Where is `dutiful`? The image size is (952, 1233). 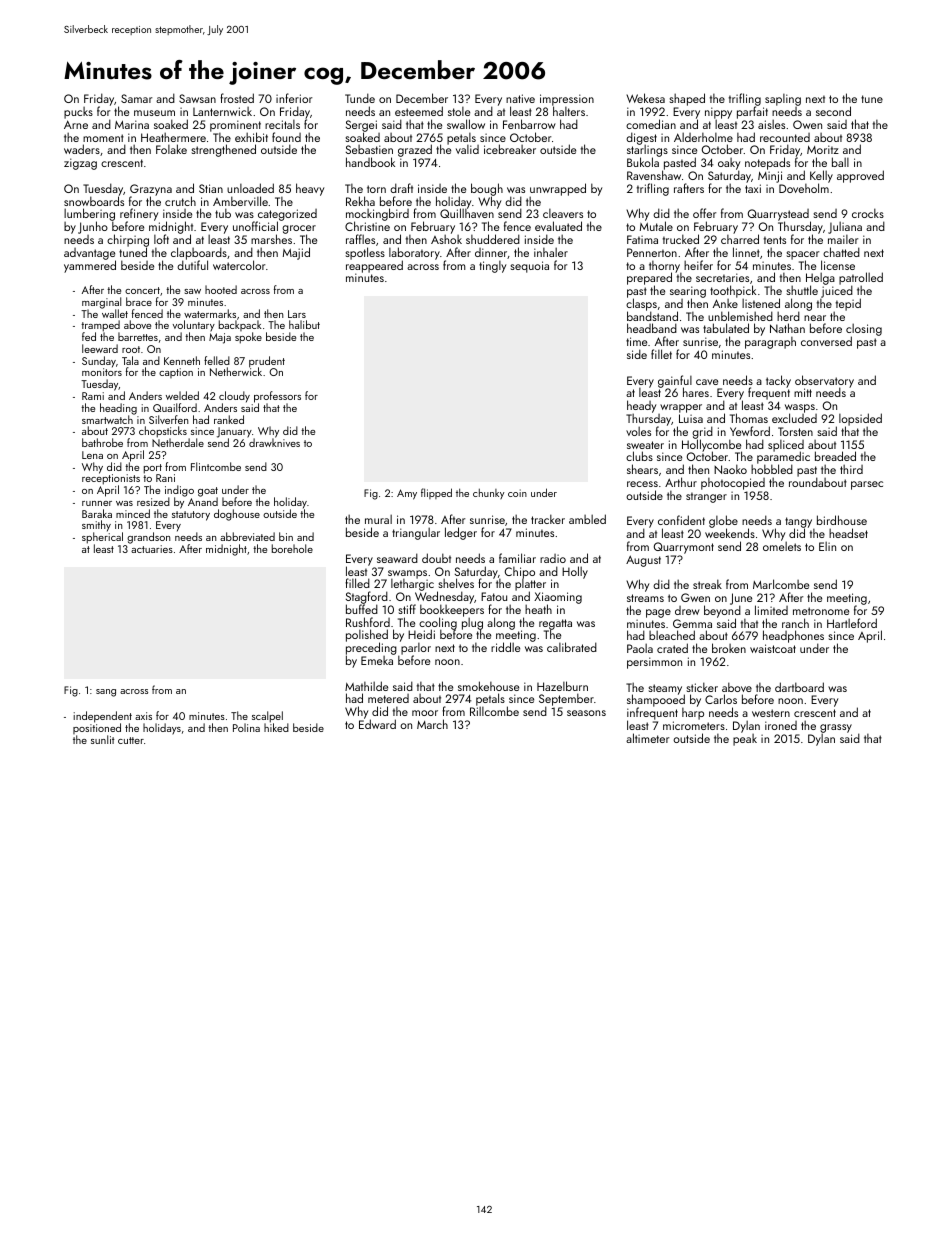 dutiful is located at coordinates (192, 265).
